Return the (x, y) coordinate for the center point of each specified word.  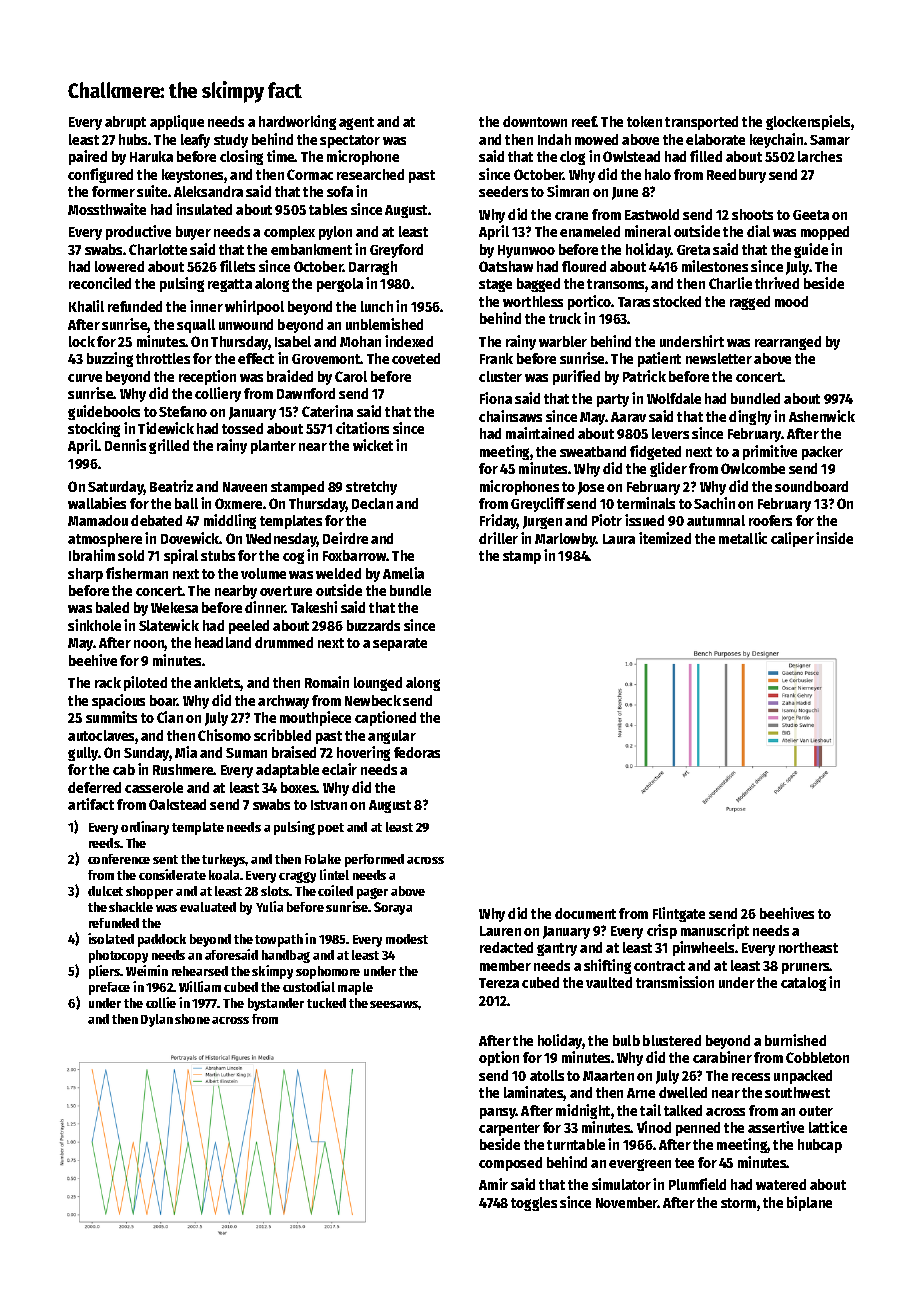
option (499, 1058)
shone (192, 1019)
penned (698, 1129)
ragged (750, 303)
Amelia (403, 573)
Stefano (183, 411)
